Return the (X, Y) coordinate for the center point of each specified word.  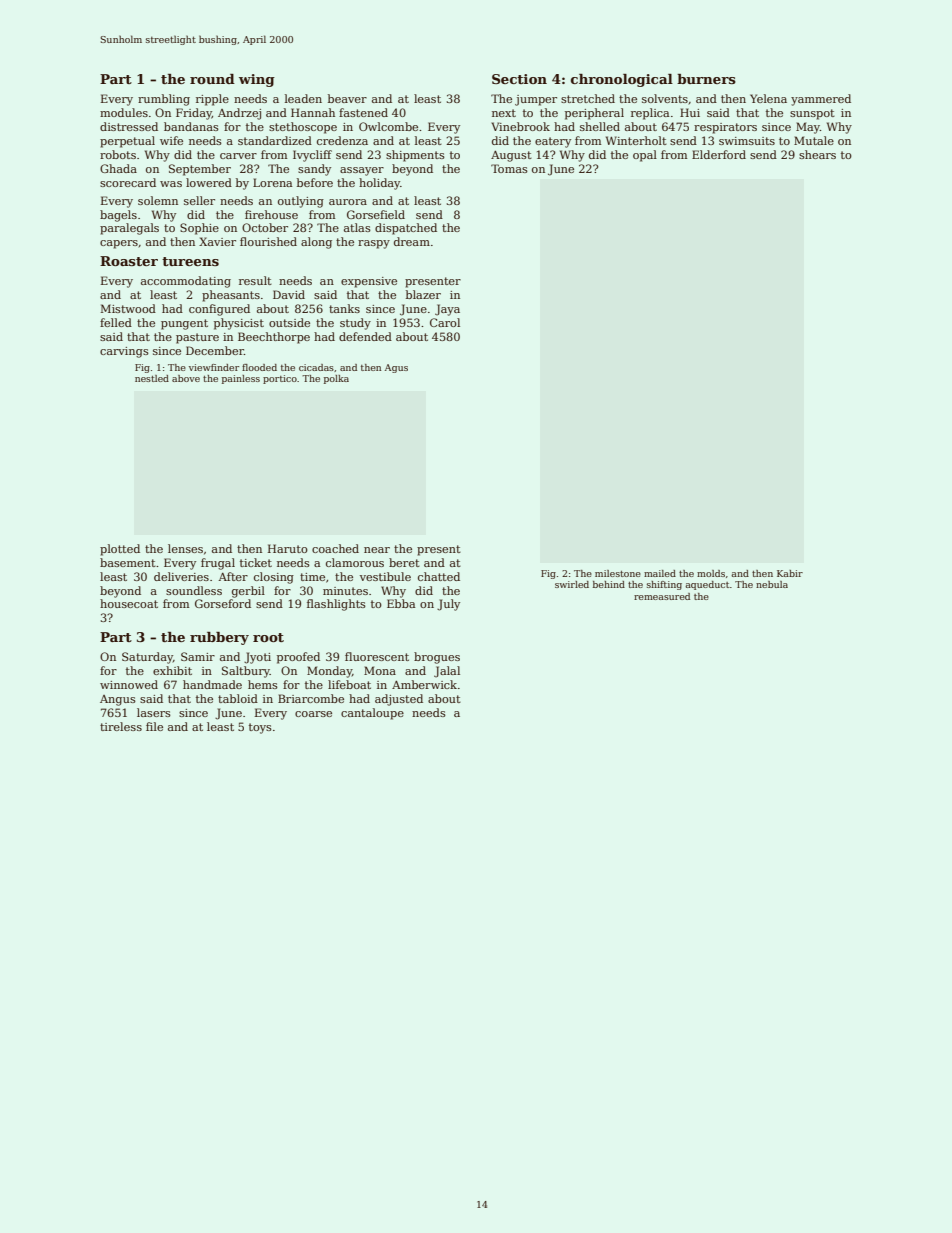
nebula (772, 584)
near (377, 550)
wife (171, 140)
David (289, 294)
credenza (342, 140)
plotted (120, 550)
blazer (423, 294)
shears (817, 154)
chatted (439, 576)
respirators (725, 128)
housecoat (129, 603)
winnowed (129, 684)
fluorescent (377, 656)
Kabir (790, 573)
